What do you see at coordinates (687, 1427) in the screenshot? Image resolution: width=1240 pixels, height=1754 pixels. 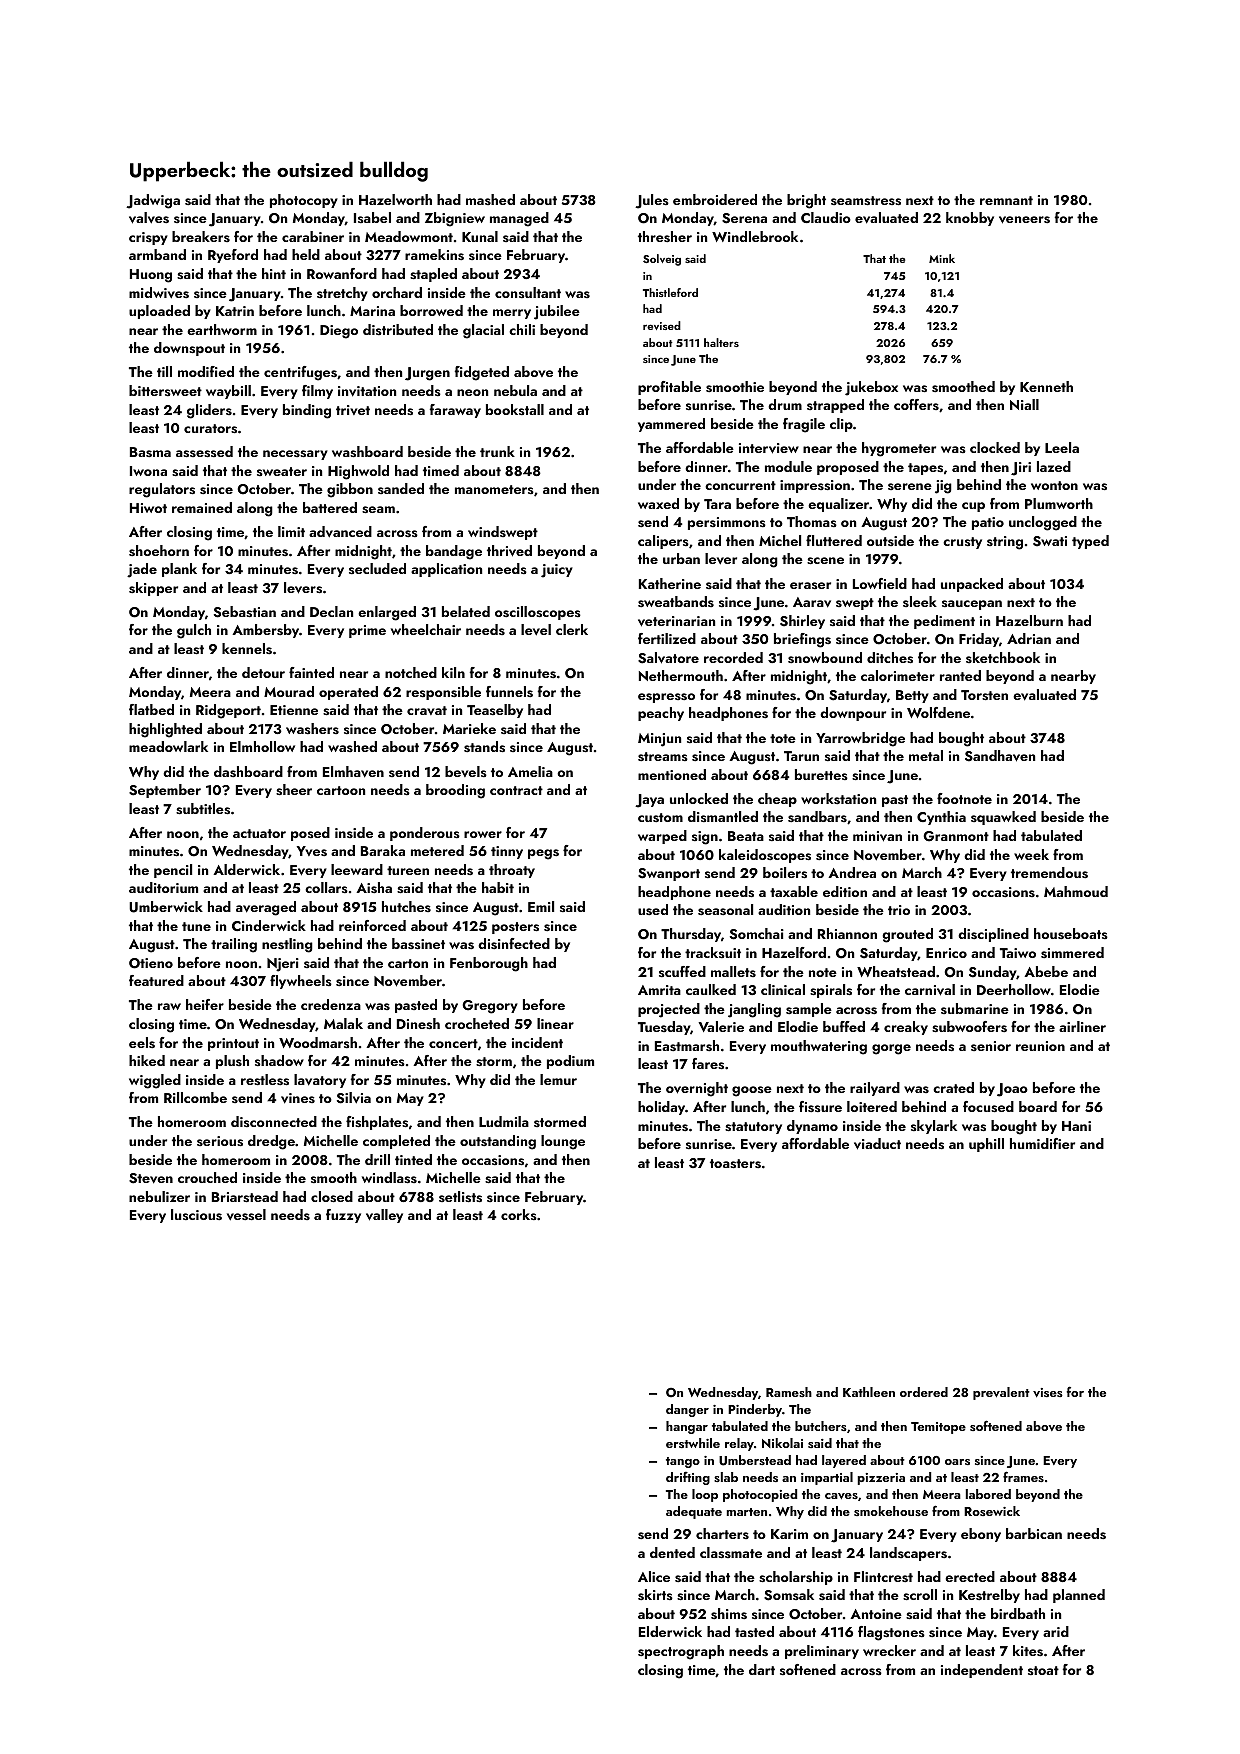 I see `hangar` at bounding box center [687, 1427].
